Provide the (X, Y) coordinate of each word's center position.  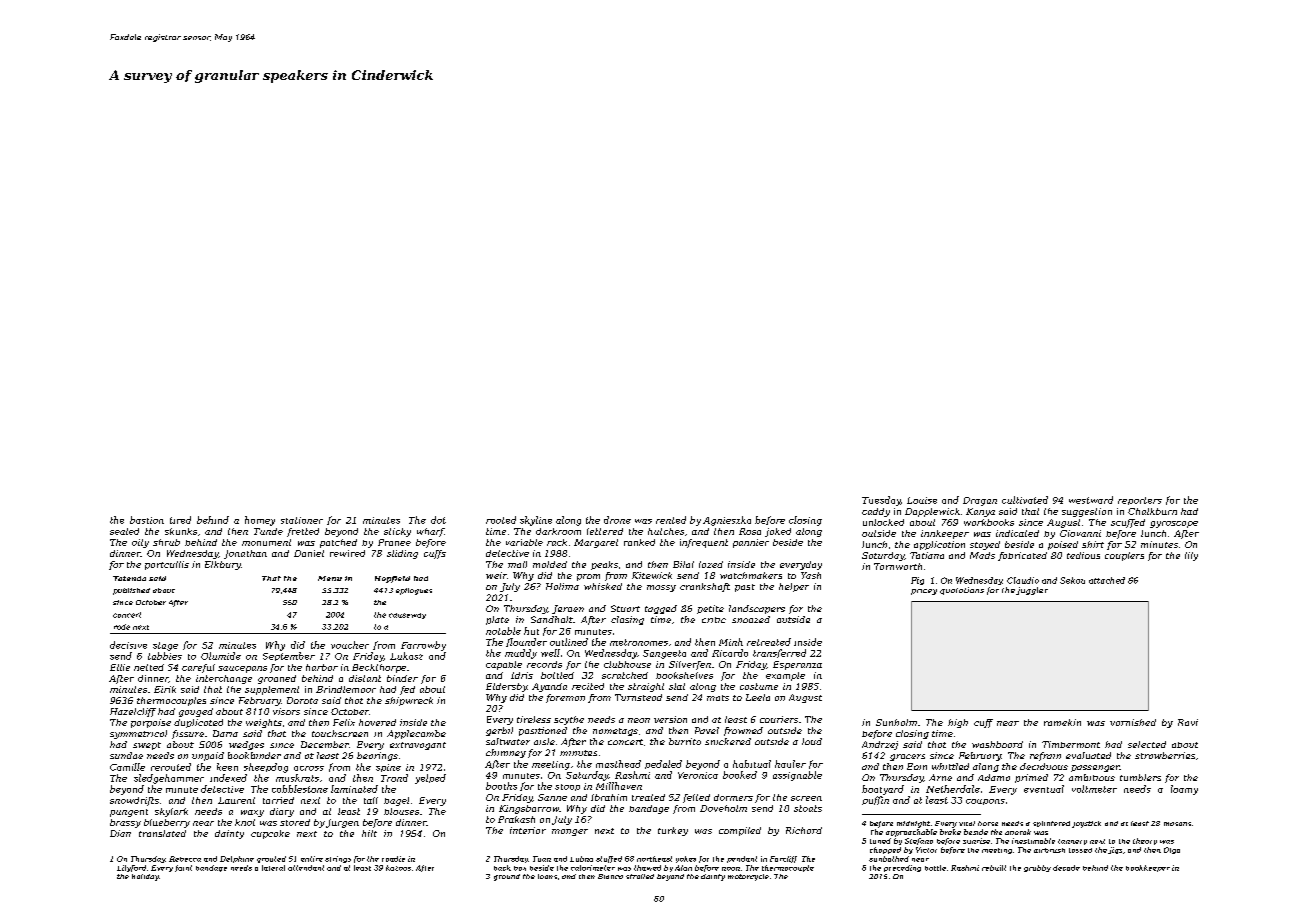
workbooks (989, 522)
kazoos (398, 868)
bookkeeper (1148, 868)
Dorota (302, 700)
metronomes (639, 642)
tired (180, 520)
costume (759, 686)
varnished (1133, 722)
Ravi (1188, 722)
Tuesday (881, 501)
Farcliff (783, 859)
